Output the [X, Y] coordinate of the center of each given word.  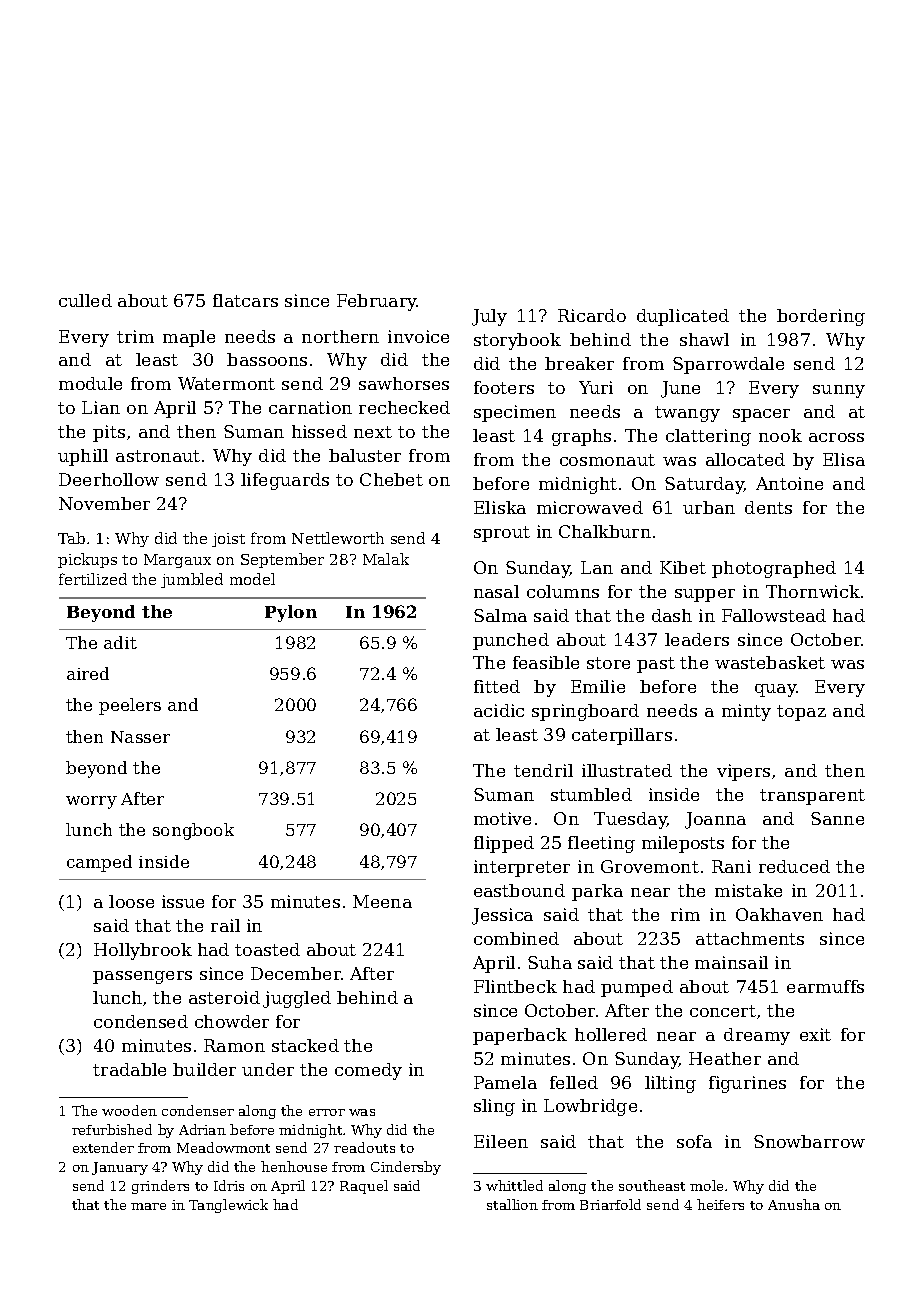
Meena [382, 901]
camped [99, 863]
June [680, 389]
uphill [83, 457]
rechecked [404, 407]
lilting [670, 1084]
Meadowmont [223, 1147]
